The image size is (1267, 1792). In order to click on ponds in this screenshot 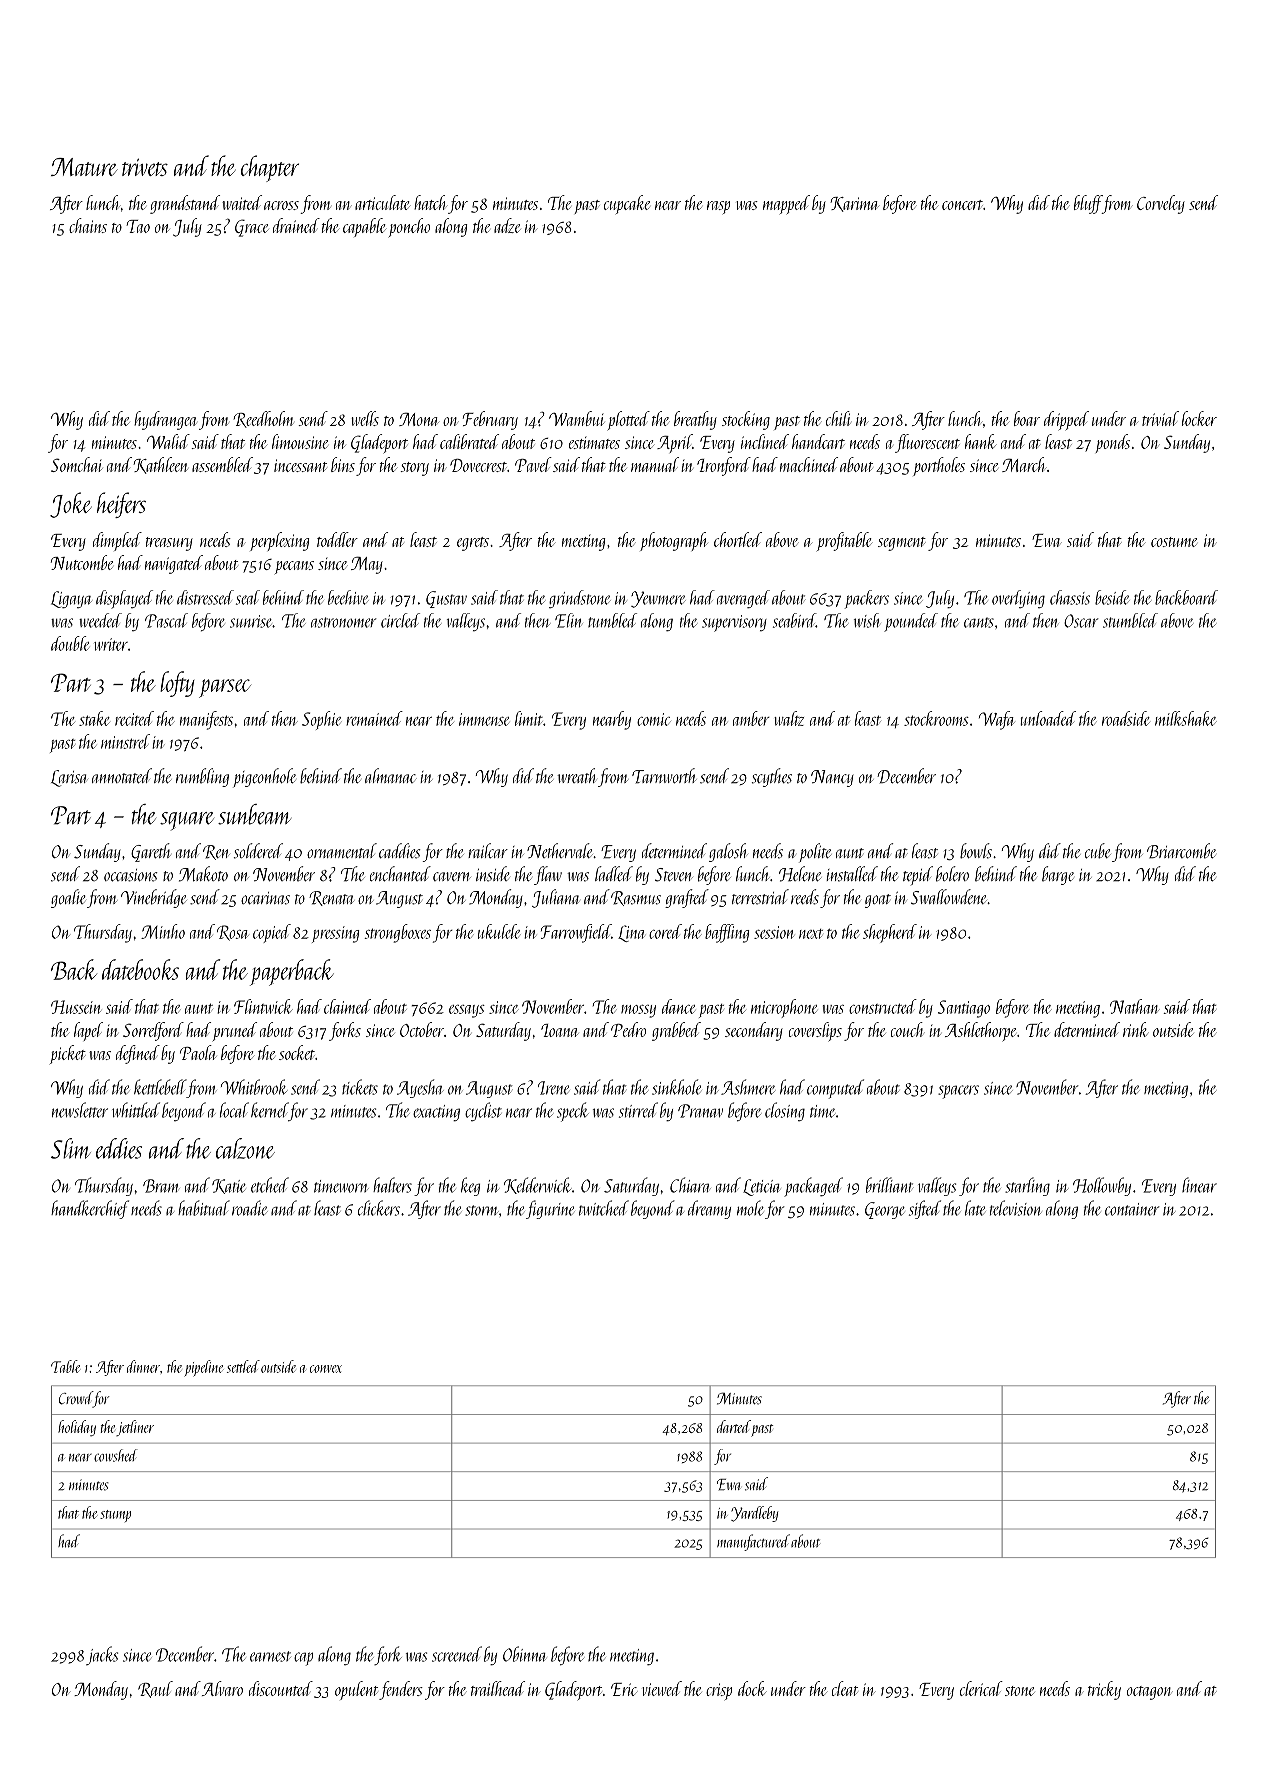, I will do `click(1113, 443)`.
